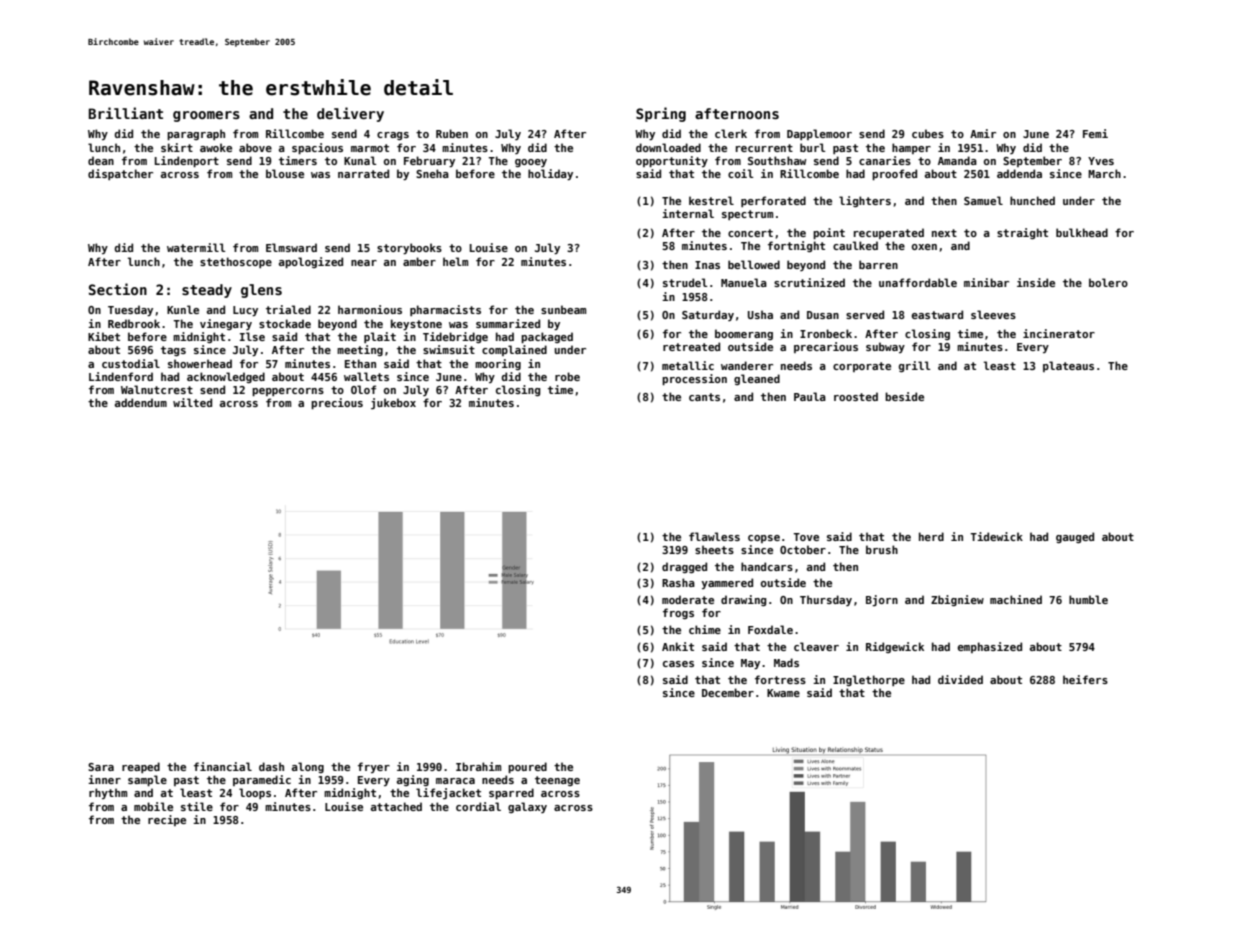 The height and width of the page is (952, 1233). I want to click on harmonious, so click(370, 309).
